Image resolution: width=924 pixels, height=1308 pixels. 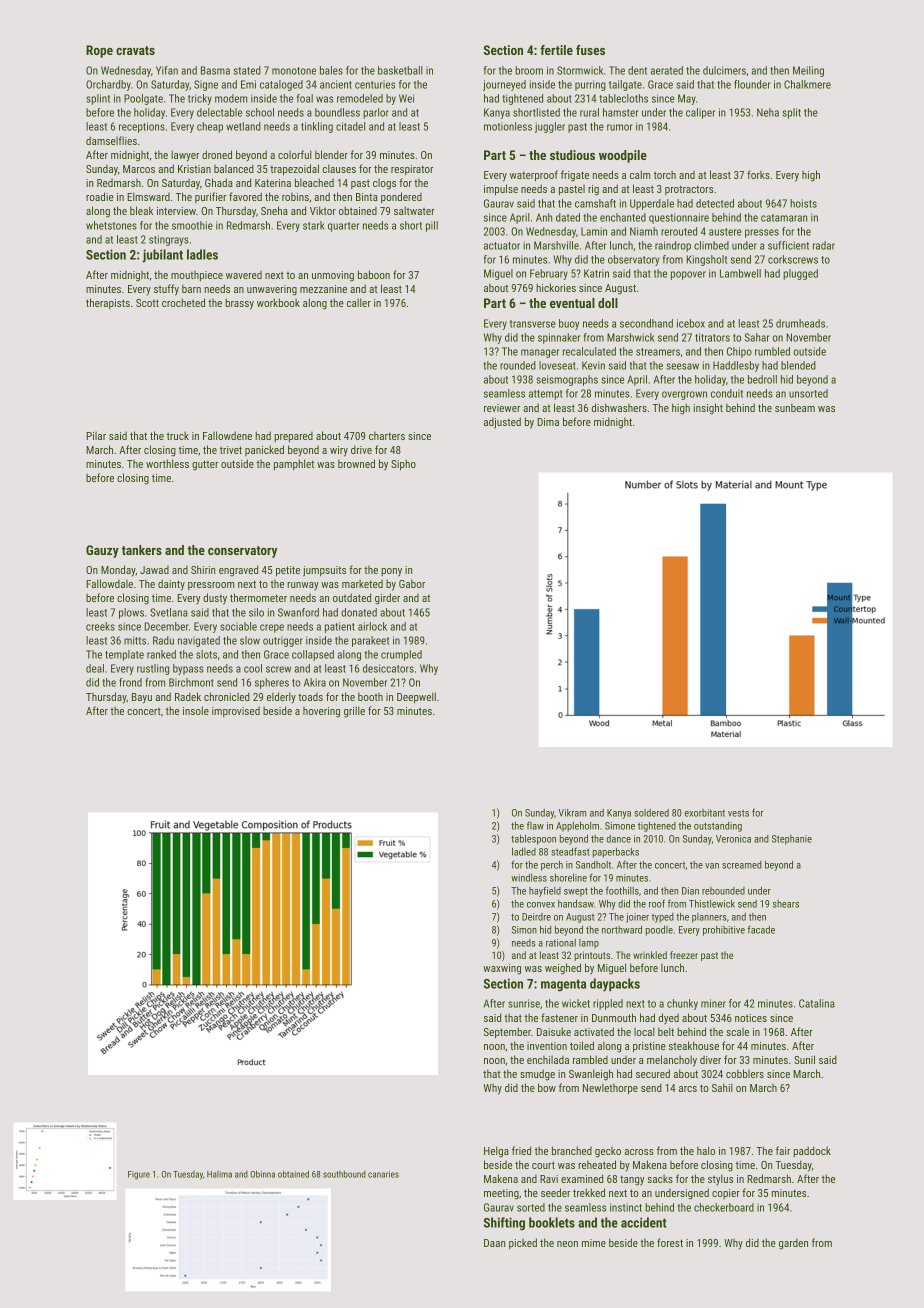 What do you see at coordinates (142, 698) in the page?
I see `Bayu` at bounding box center [142, 698].
